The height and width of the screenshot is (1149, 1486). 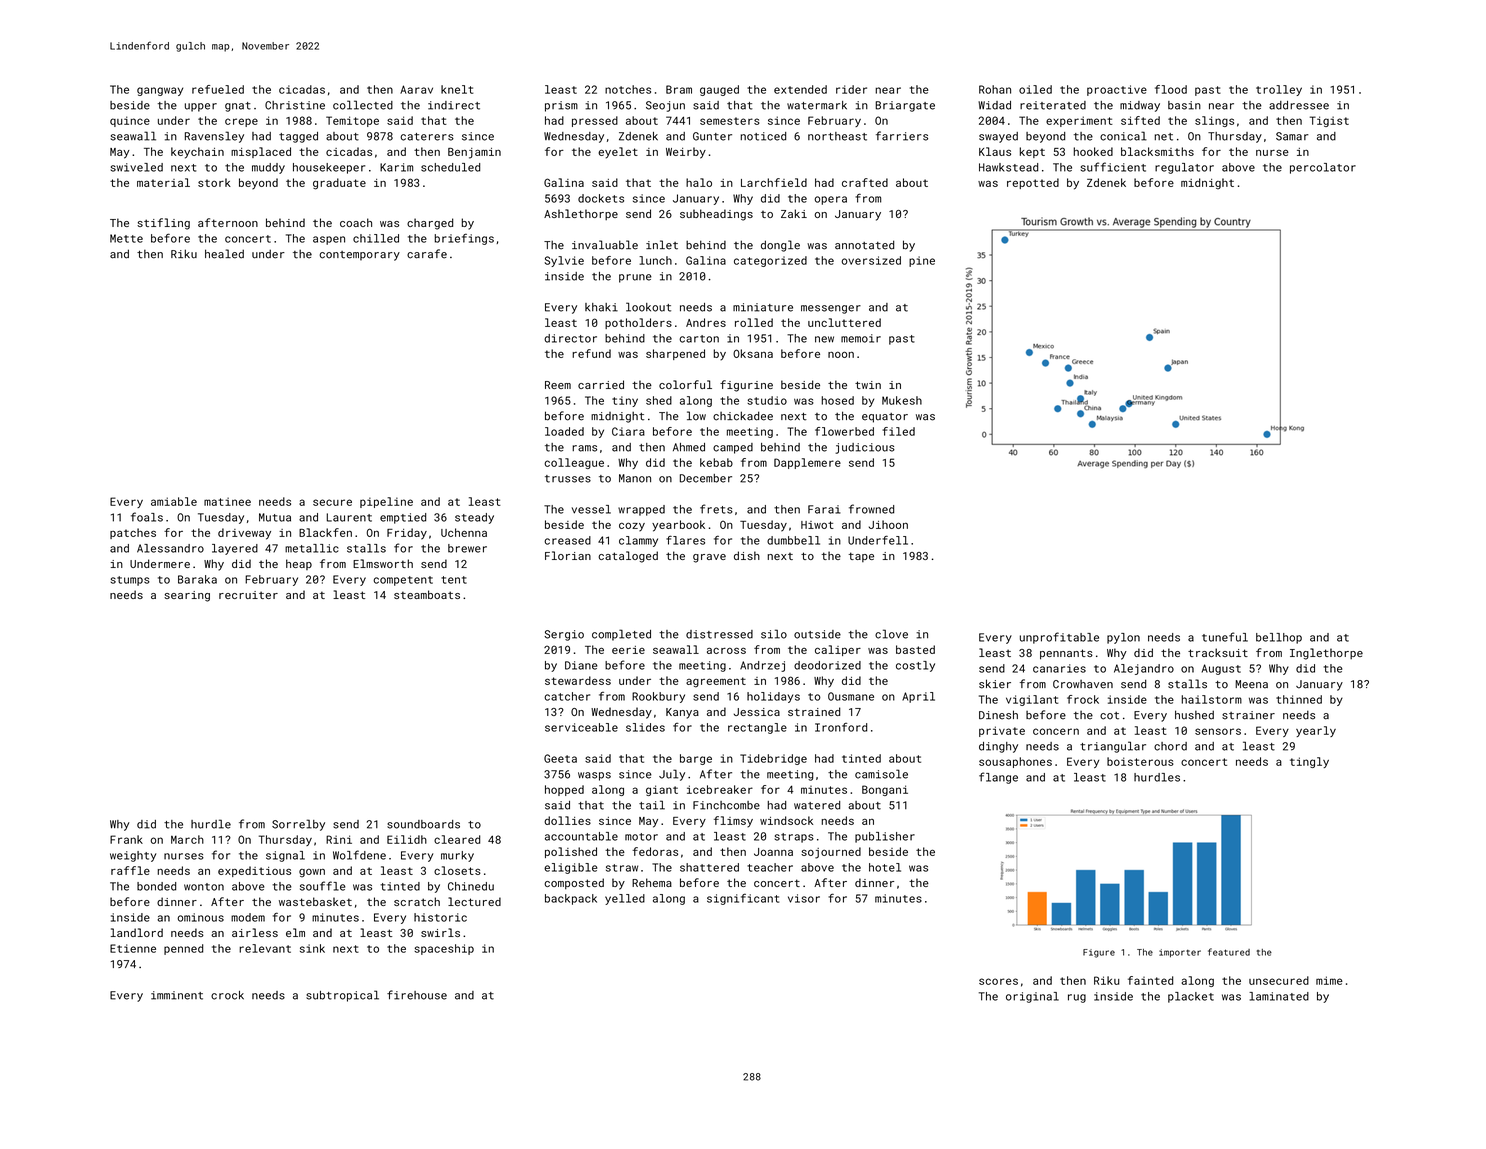 What do you see at coordinates (177, 995) in the screenshot?
I see `imminent` at bounding box center [177, 995].
